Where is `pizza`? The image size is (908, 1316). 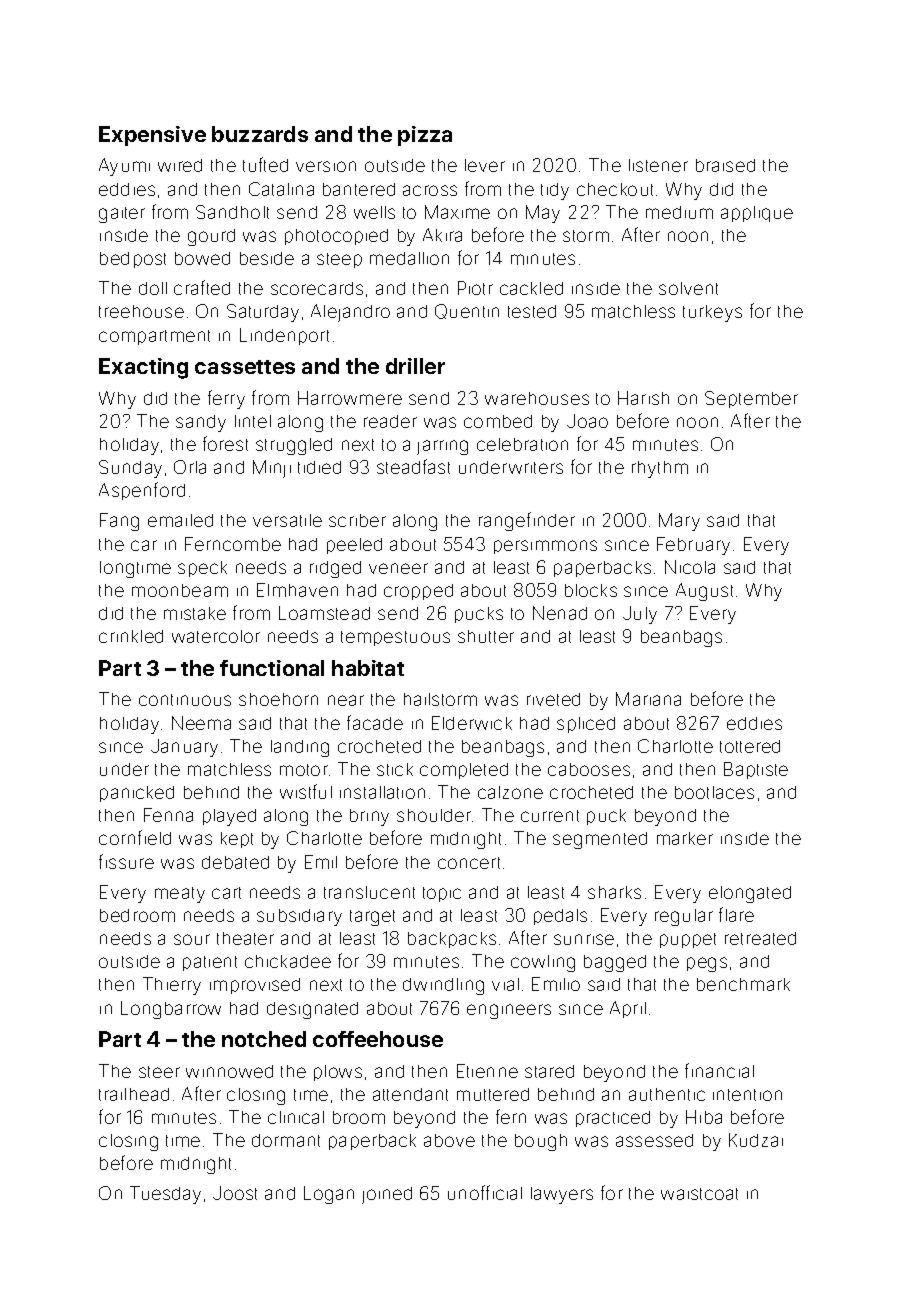 pizza is located at coordinates (425, 136).
